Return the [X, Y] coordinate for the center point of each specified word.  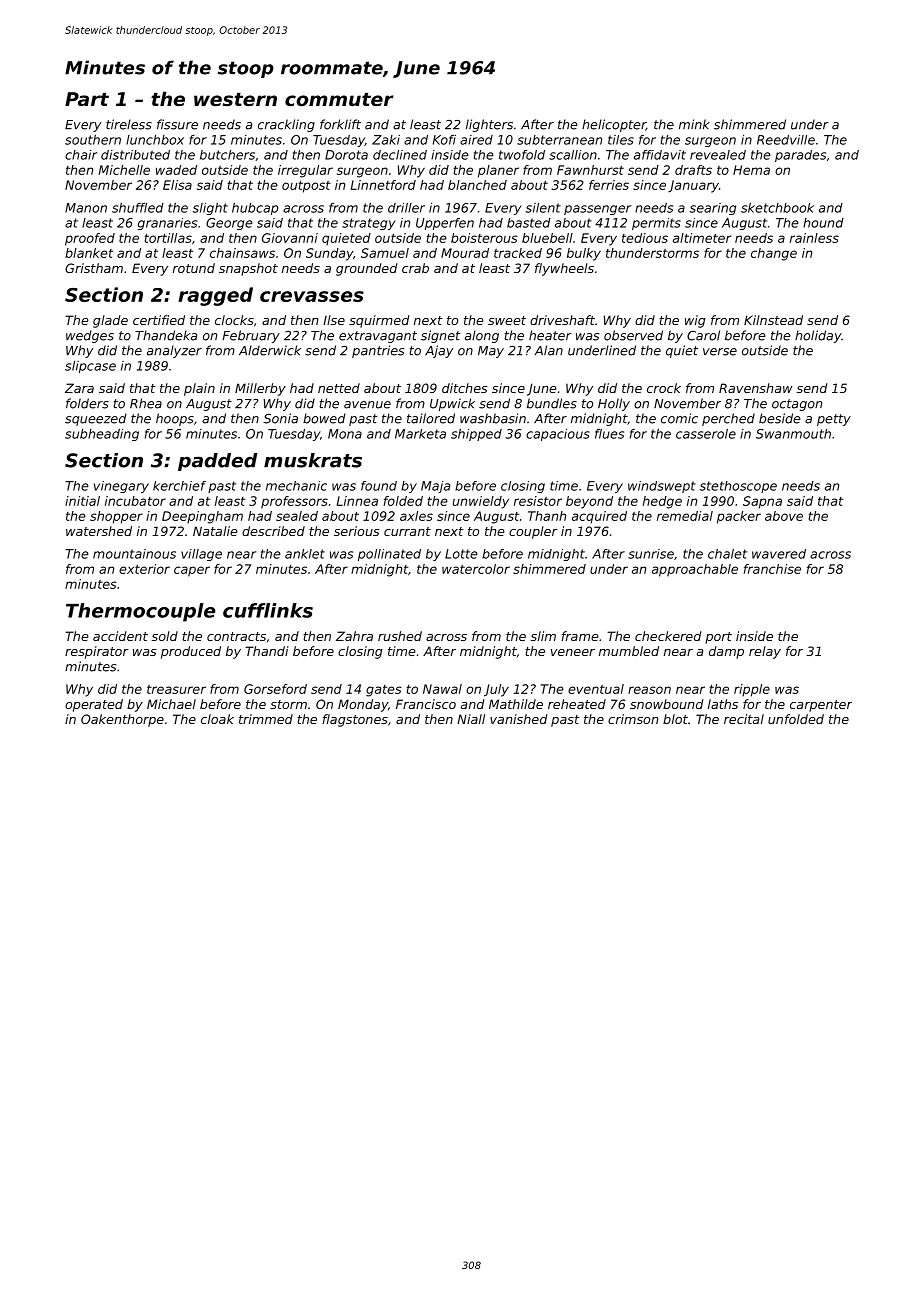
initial [82, 501]
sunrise [651, 554]
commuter [339, 99]
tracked [518, 253]
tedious [645, 238]
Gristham [94, 268]
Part [87, 99]
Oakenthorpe [122, 720]
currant [407, 531]
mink [694, 124]
